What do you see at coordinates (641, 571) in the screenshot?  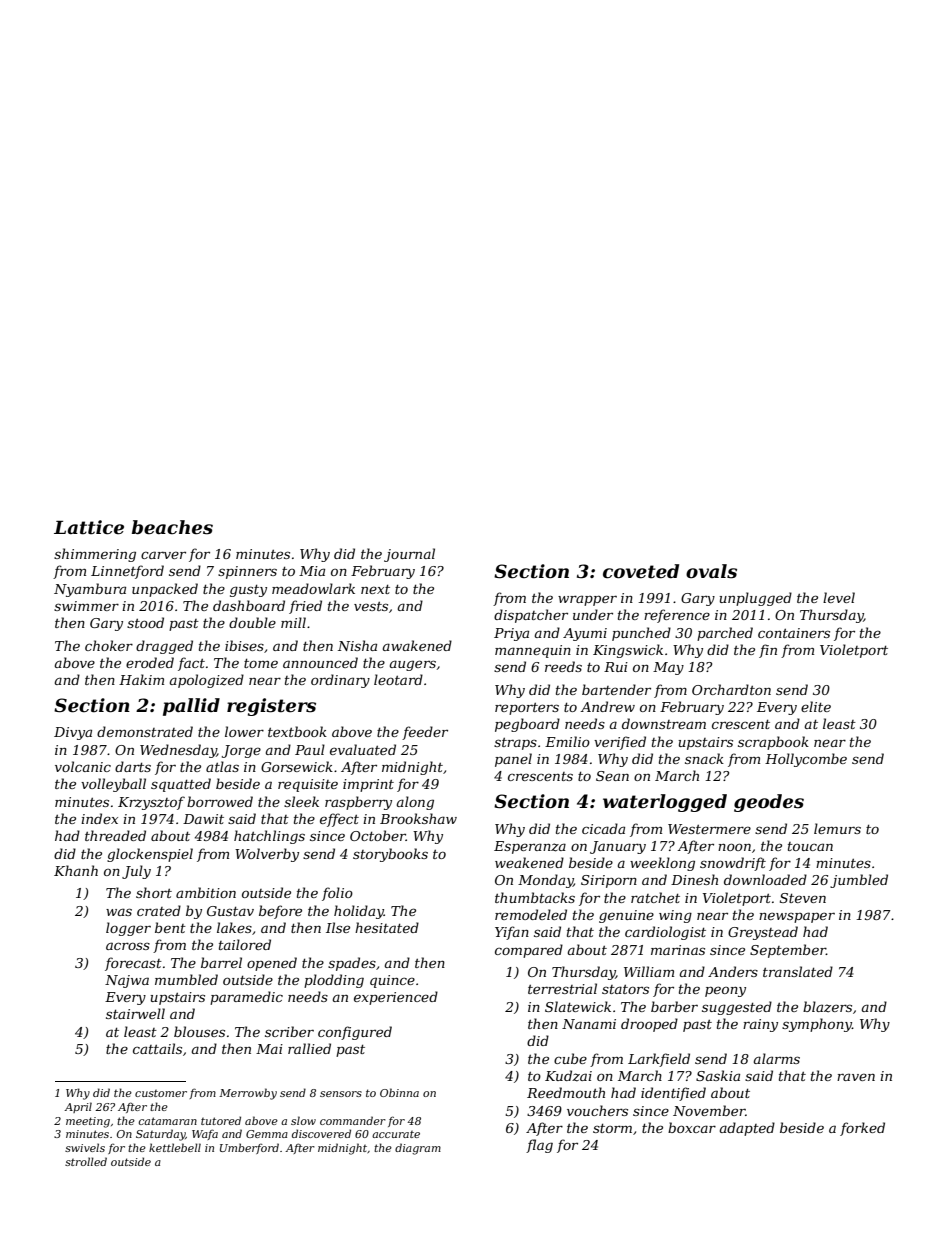 I see `coveted` at bounding box center [641, 571].
